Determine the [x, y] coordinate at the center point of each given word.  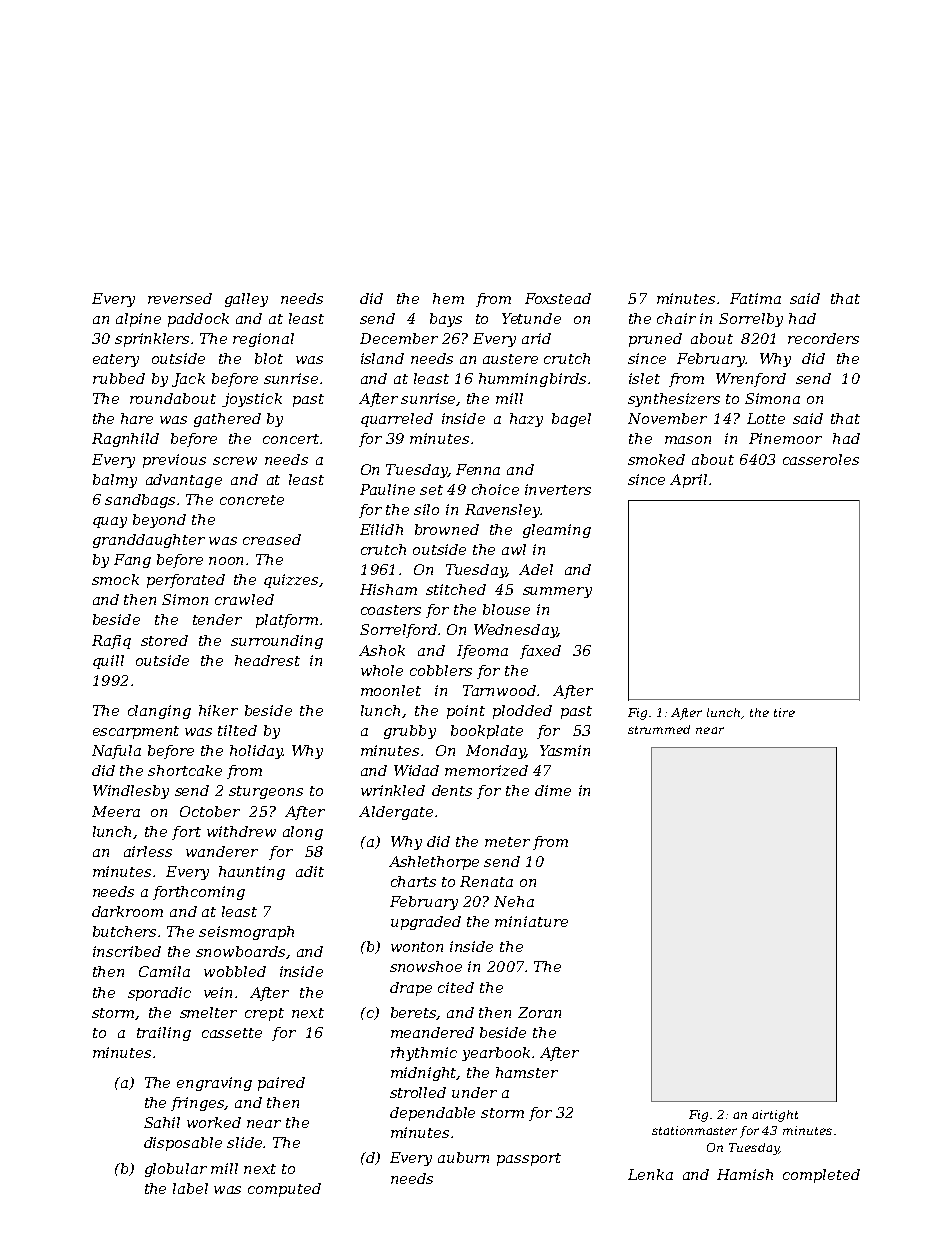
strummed [659, 729]
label [190, 1188]
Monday [495, 752]
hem [448, 298]
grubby [410, 732]
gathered [227, 420]
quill [108, 662]
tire [784, 712]
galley [246, 300]
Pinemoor [785, 438]
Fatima [755, 298]
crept [264, 1014]
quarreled [397, 420]
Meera [116, 811]
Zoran [539, 1012]
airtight [775, 1116]
